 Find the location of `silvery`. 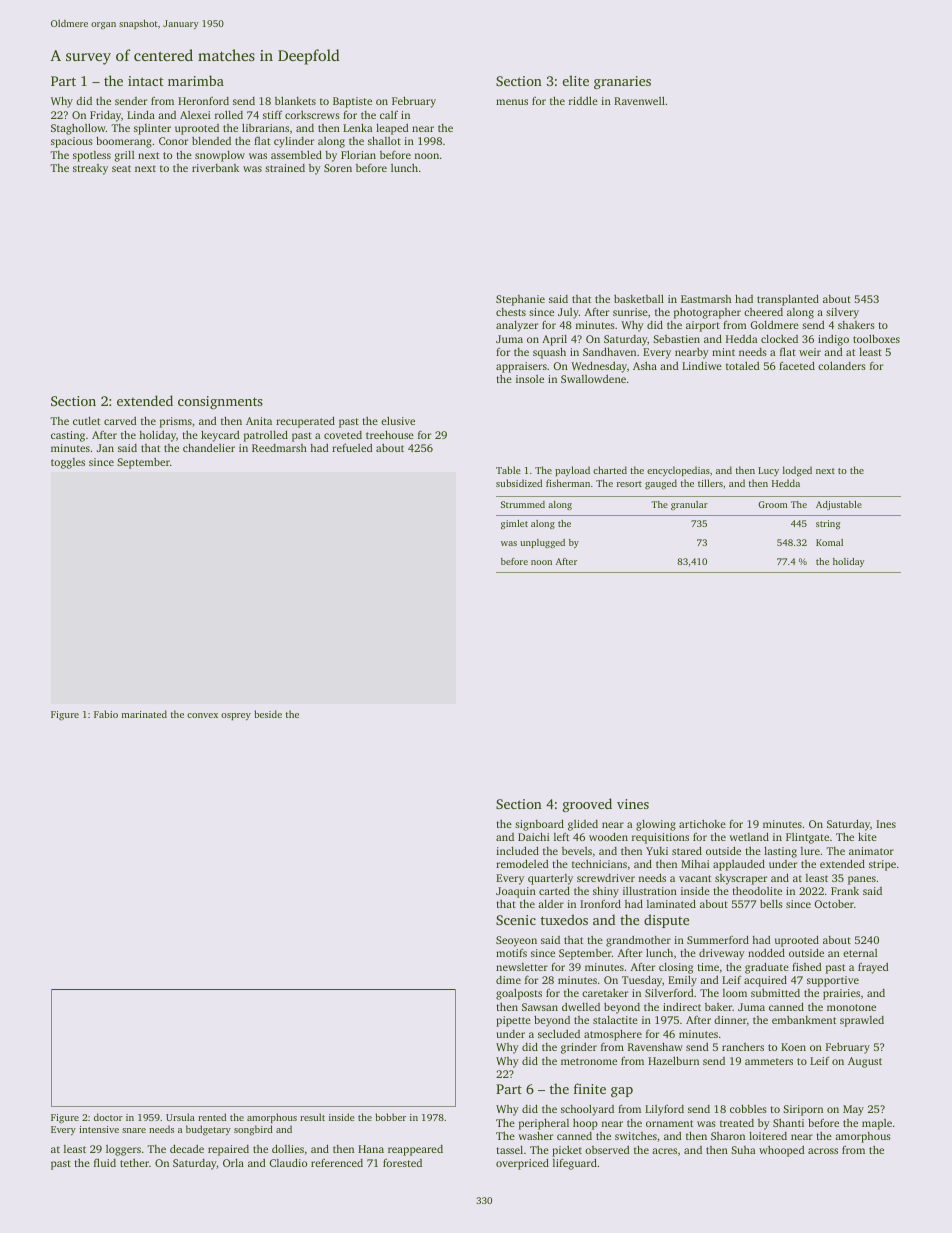

silvery is located at coordinates (842, 313).
